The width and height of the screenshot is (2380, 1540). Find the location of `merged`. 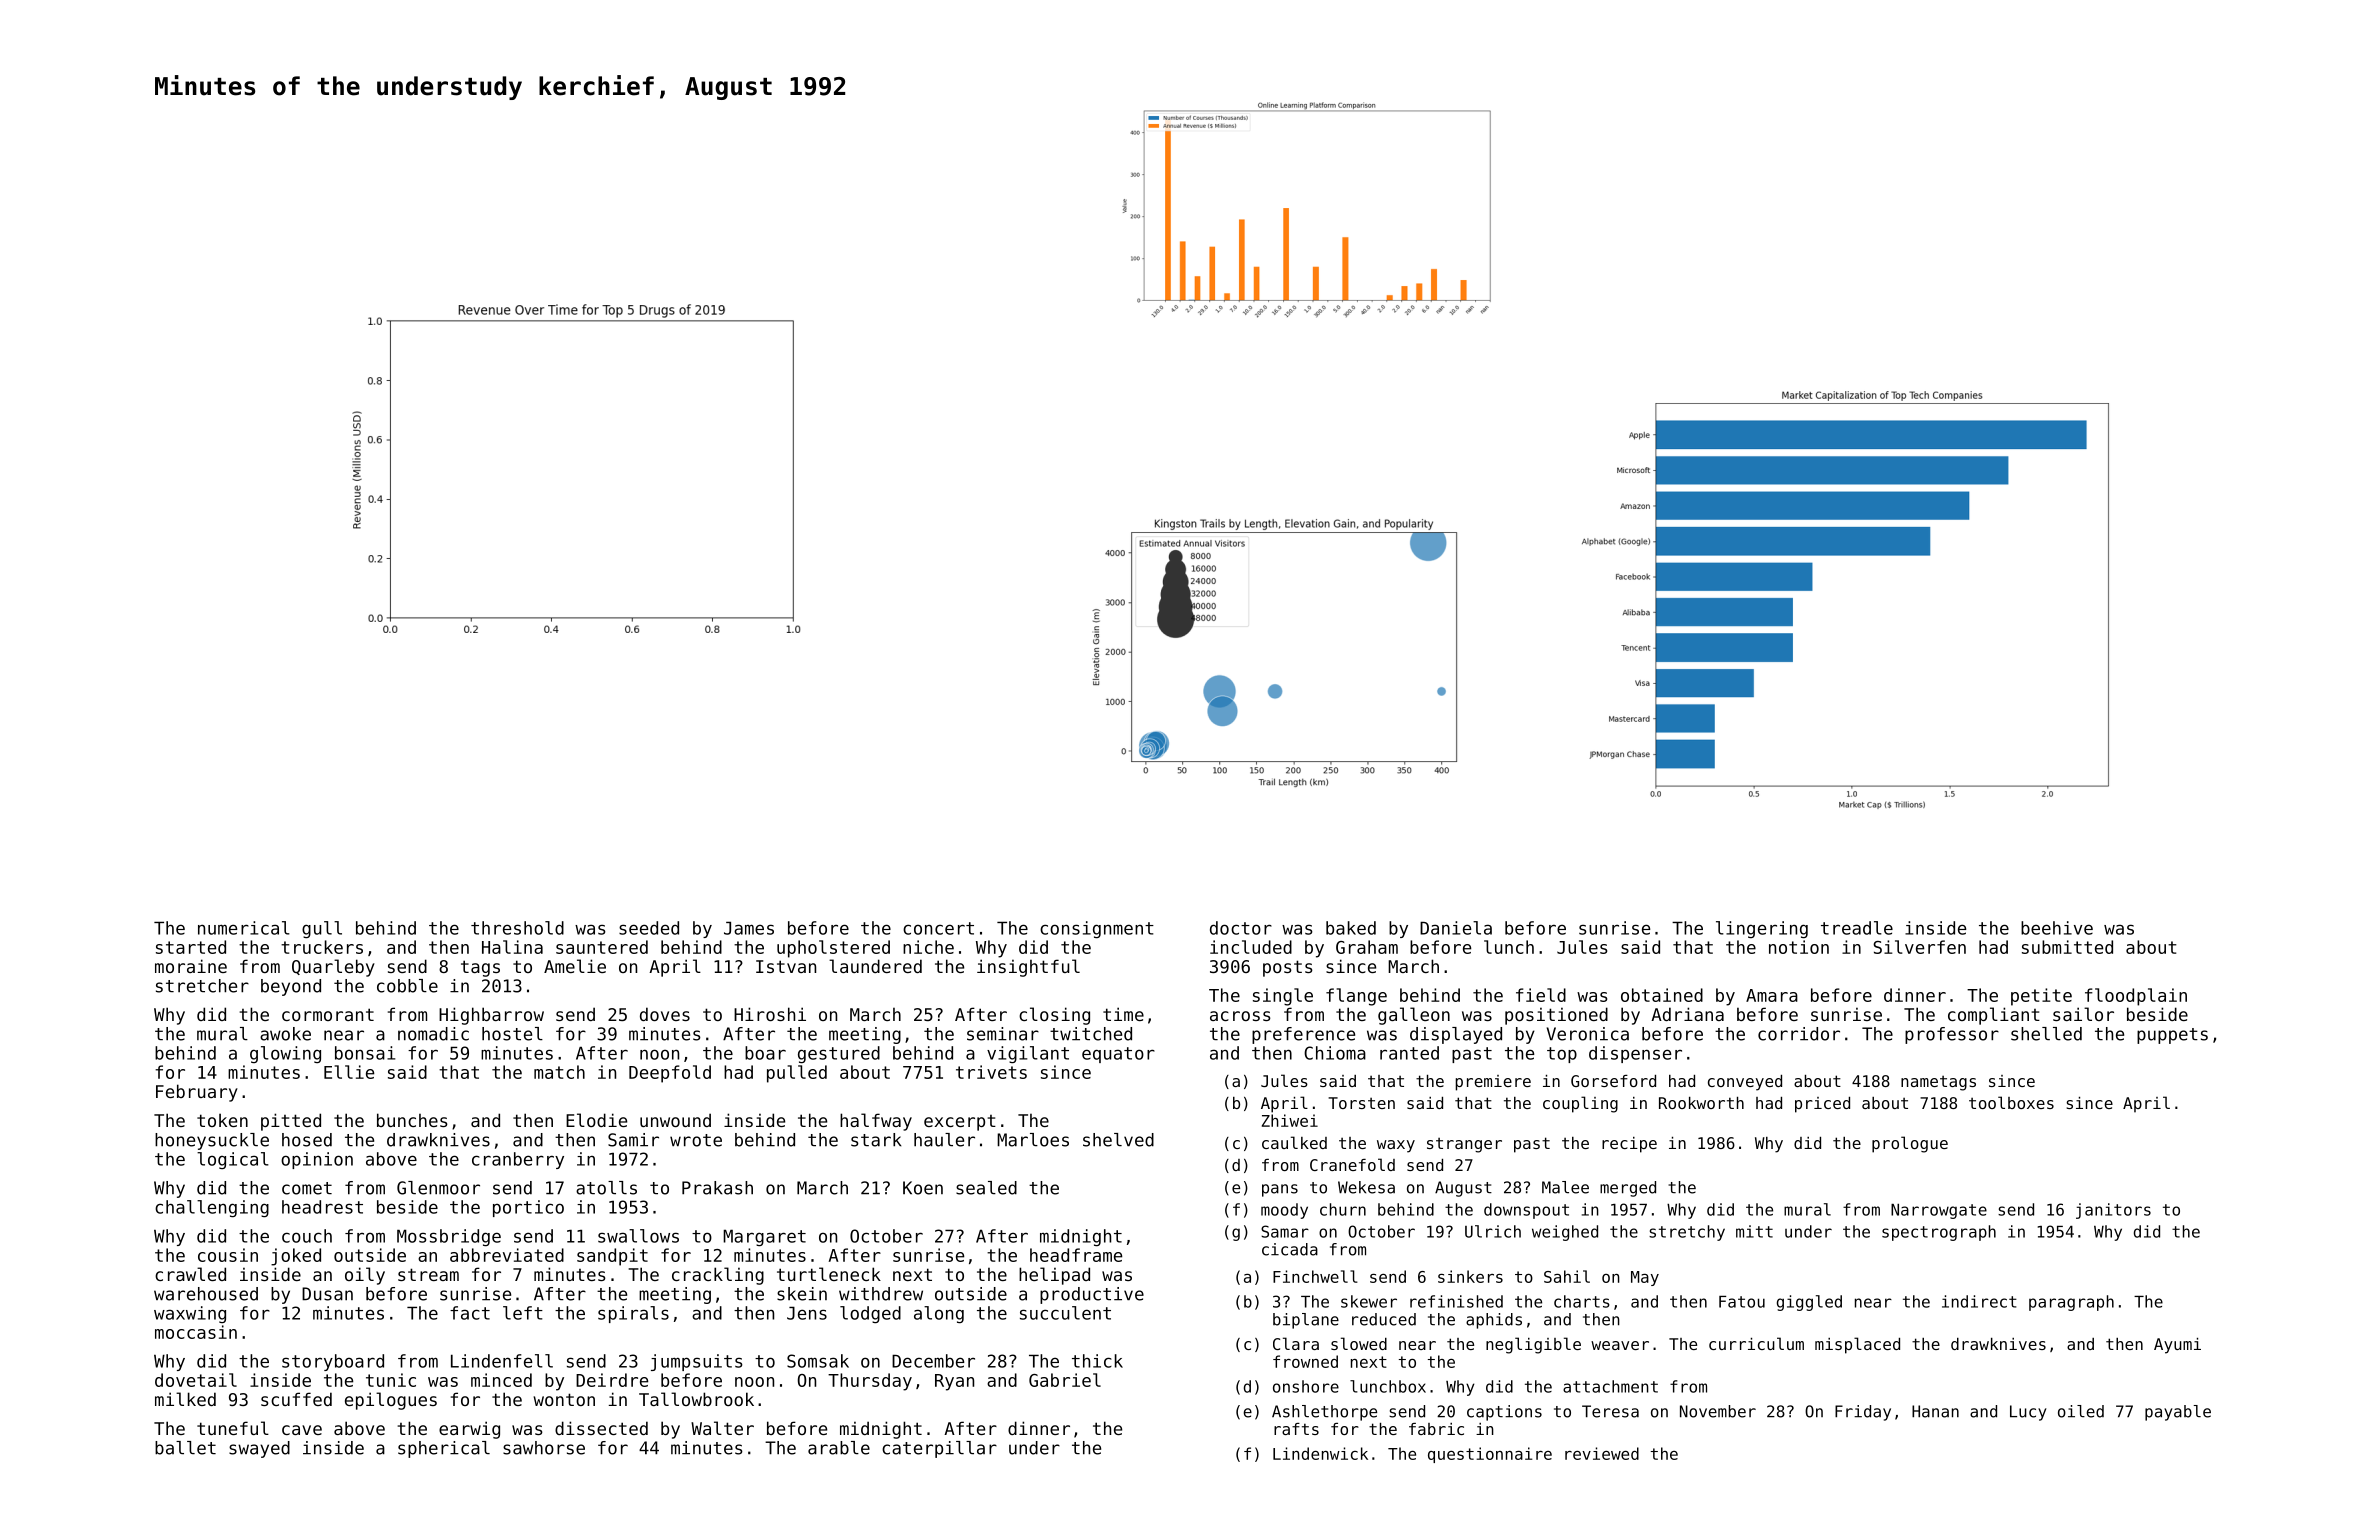

merged is located at coordinates (1628, 1189).
